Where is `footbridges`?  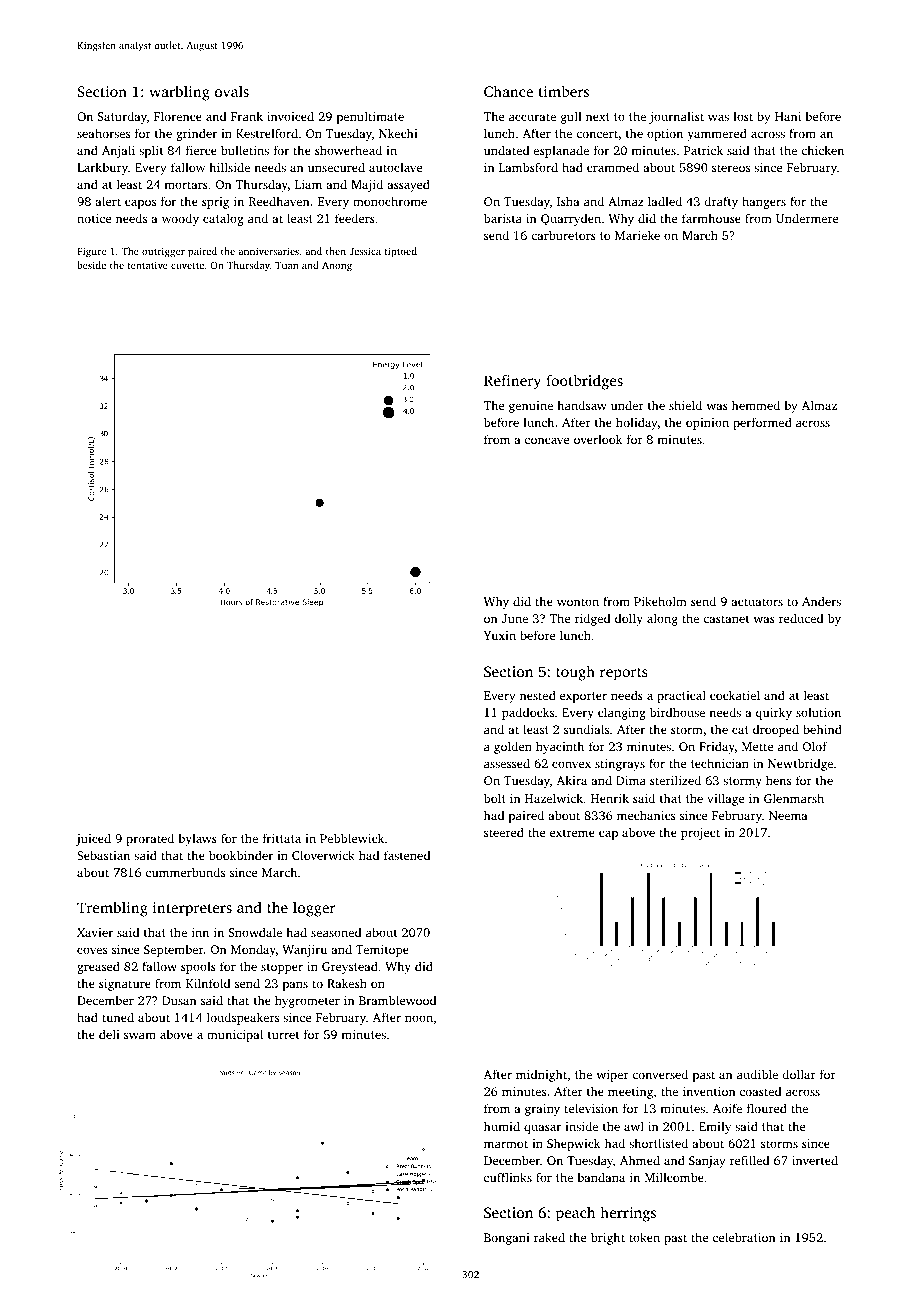 footbridges is located at coordinates (584, 382).
